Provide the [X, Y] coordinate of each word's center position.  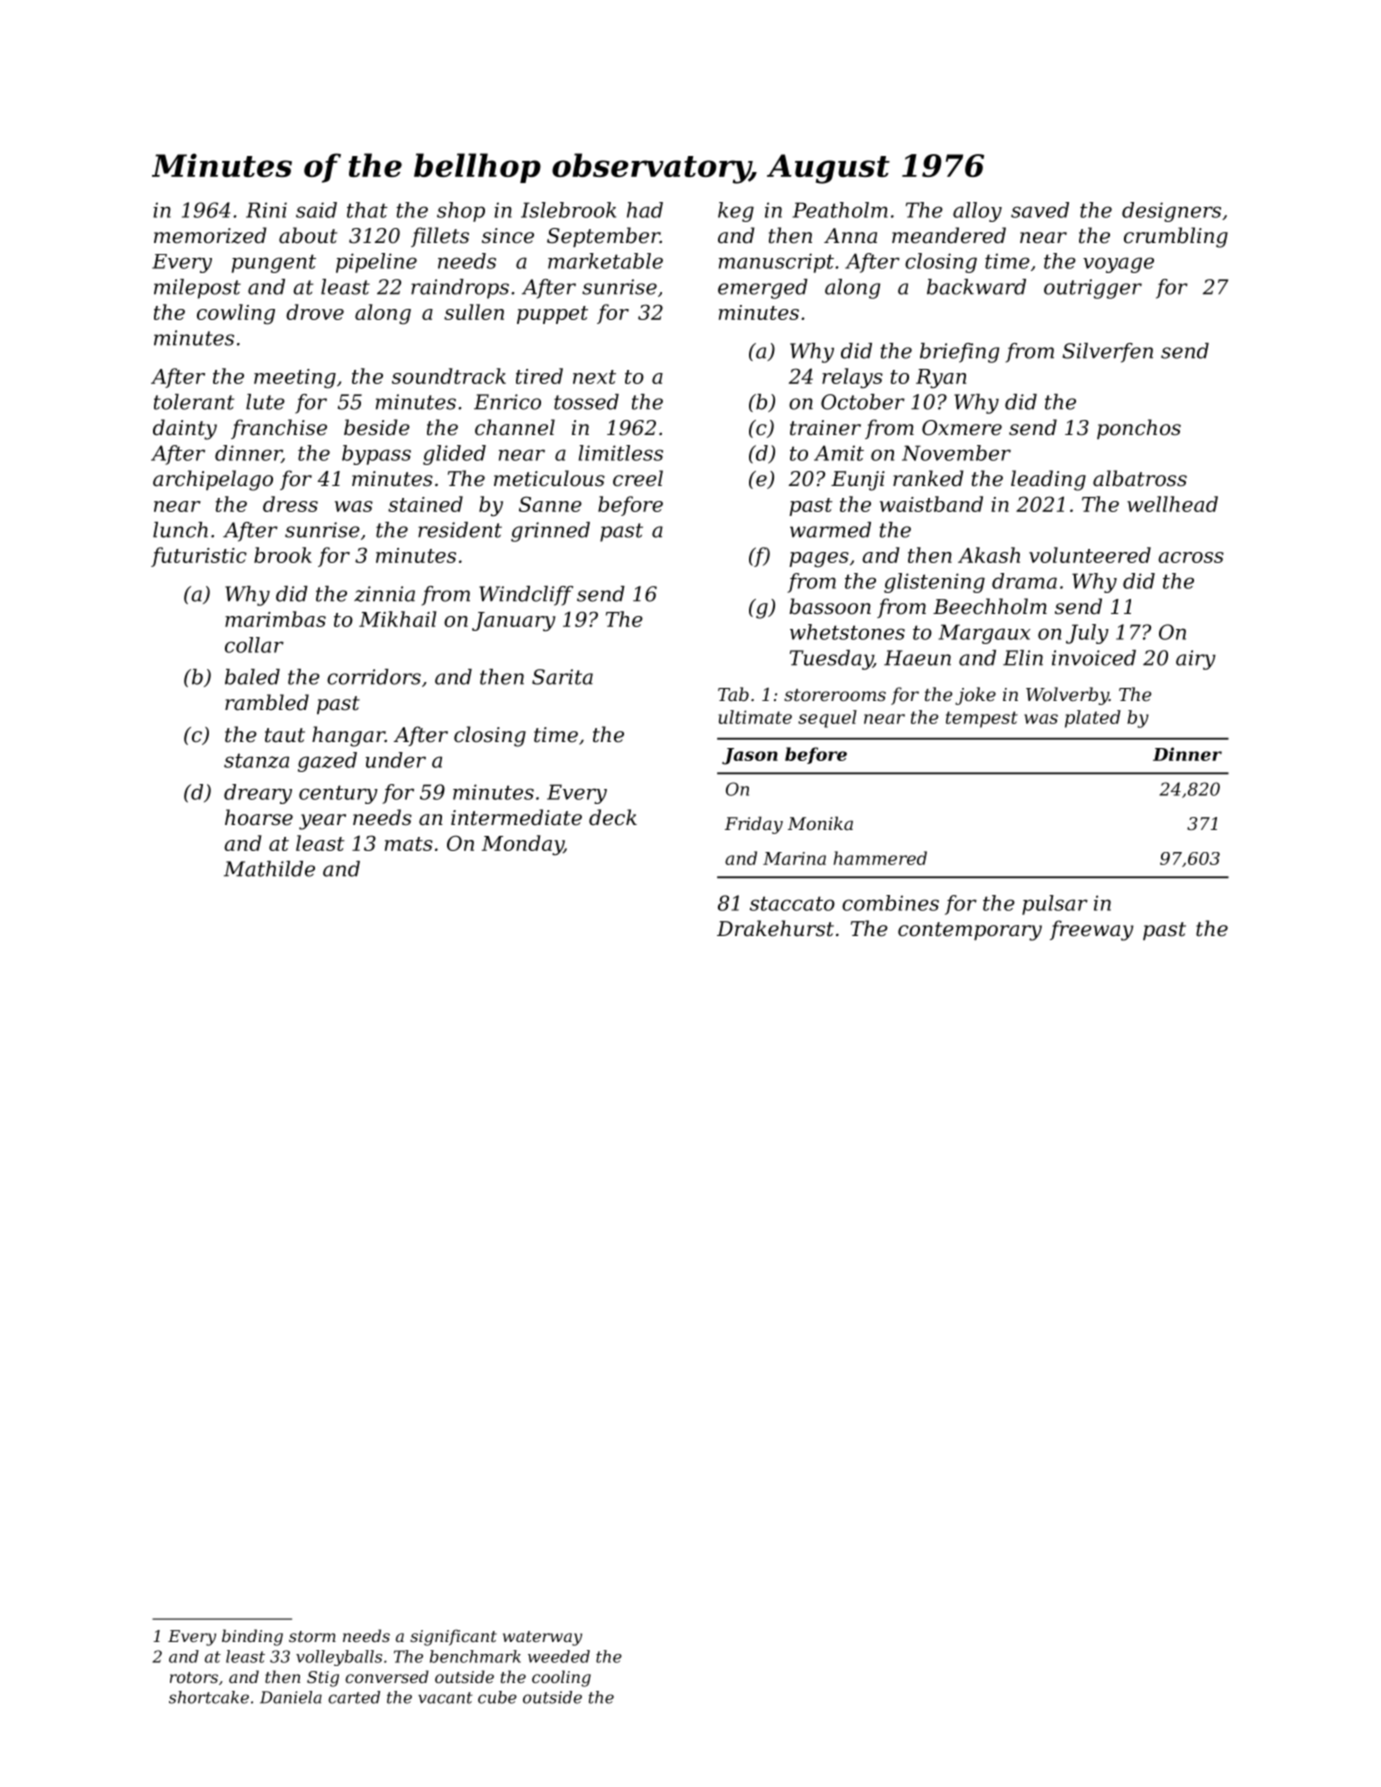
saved [1040, 210]
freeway [1091, 930]
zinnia [384, 594]
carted [354, 1697]
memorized [210, 235]
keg [736, 212]
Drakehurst [775, 928]
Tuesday [831, 660]
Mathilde [269, 869]
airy [1196, 660]
